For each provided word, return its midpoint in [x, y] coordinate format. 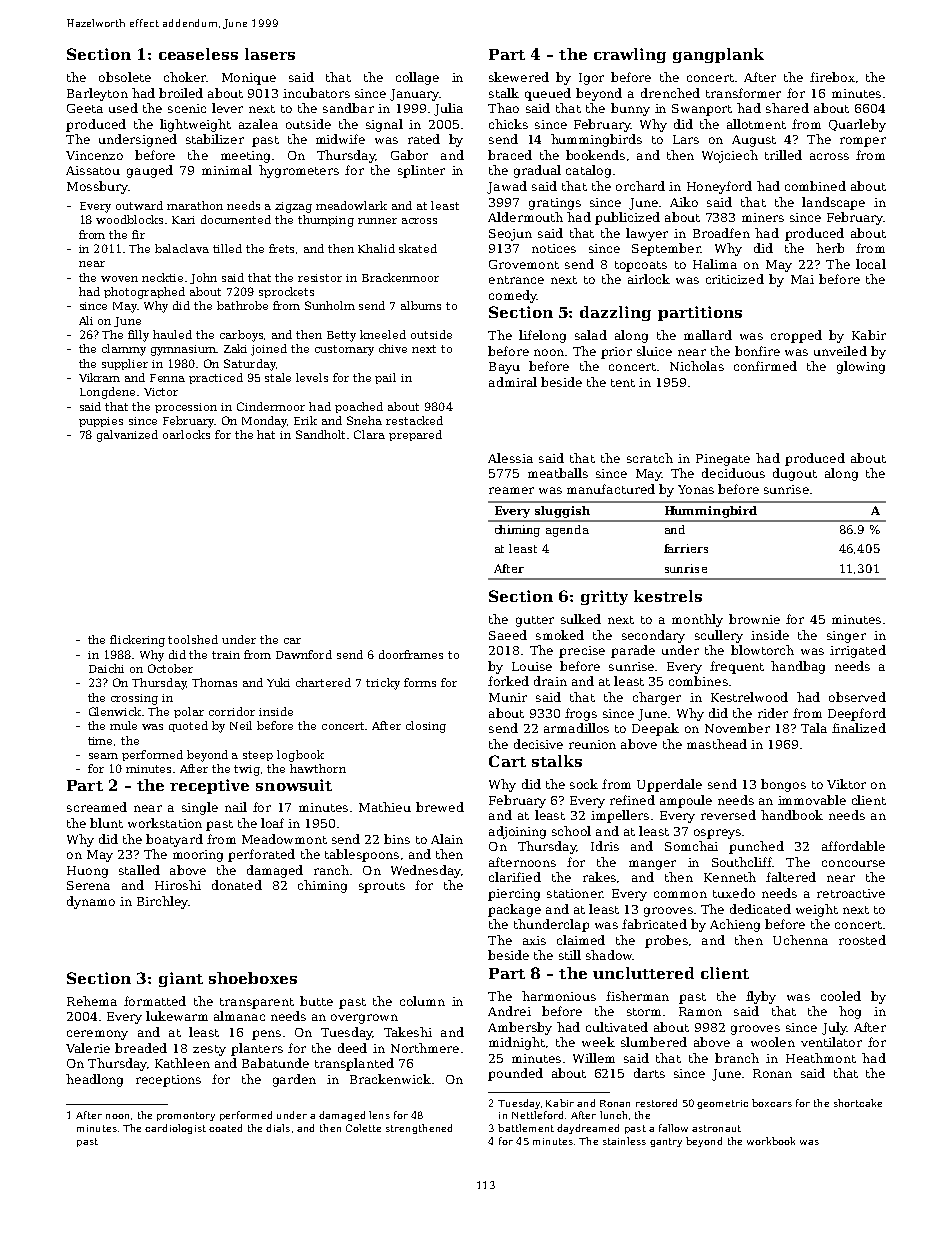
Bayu [504, 368]
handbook [792, 815]
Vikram [99, 377]
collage [417, 78]
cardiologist [175, 1129]
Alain [447, 839]
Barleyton [97, 94]
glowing [861, 367]
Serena [88, 885]
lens [379, 1115]
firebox [832, 77]
